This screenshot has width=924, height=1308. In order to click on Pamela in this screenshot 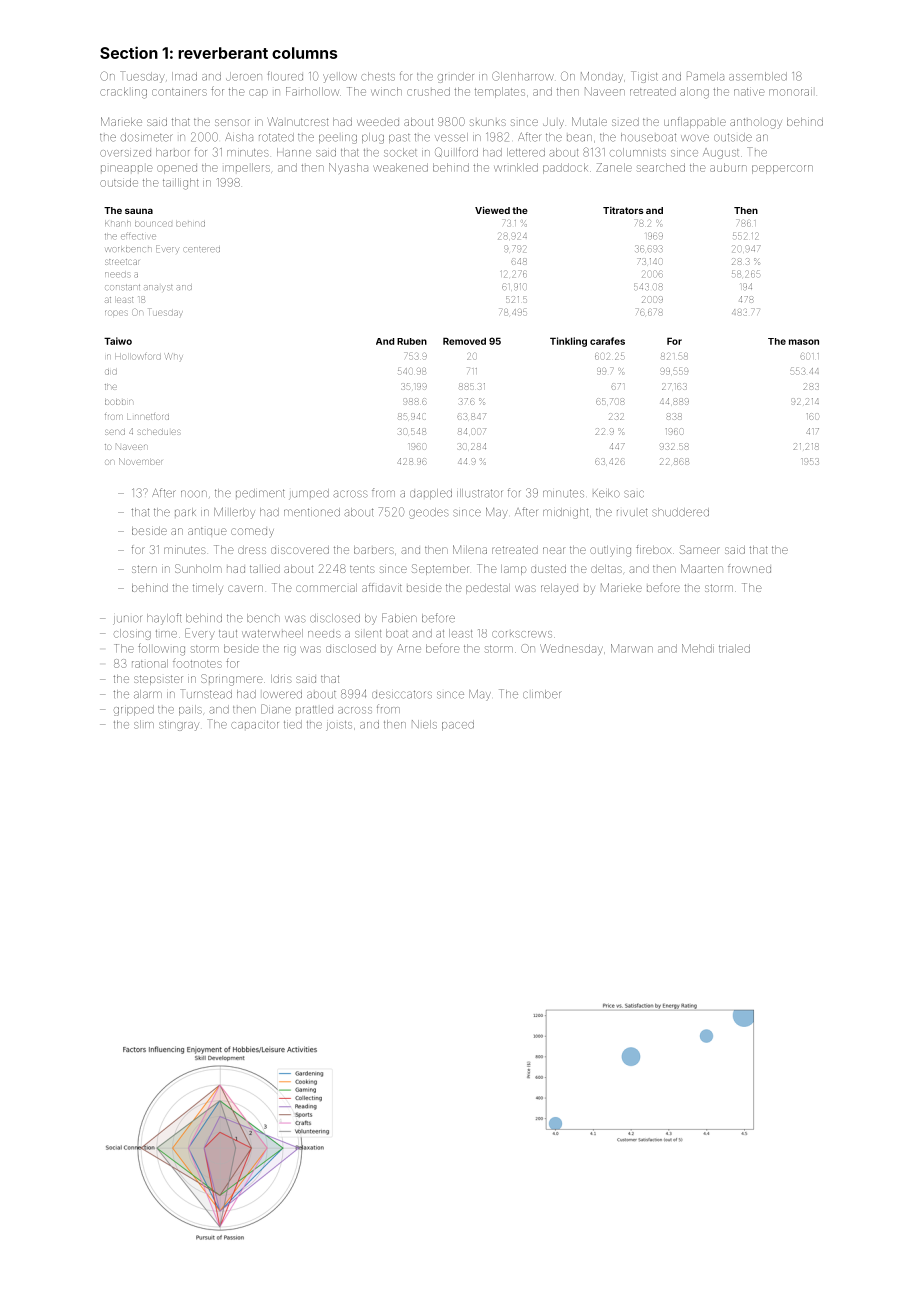, I will do `click(705, 76)`.
